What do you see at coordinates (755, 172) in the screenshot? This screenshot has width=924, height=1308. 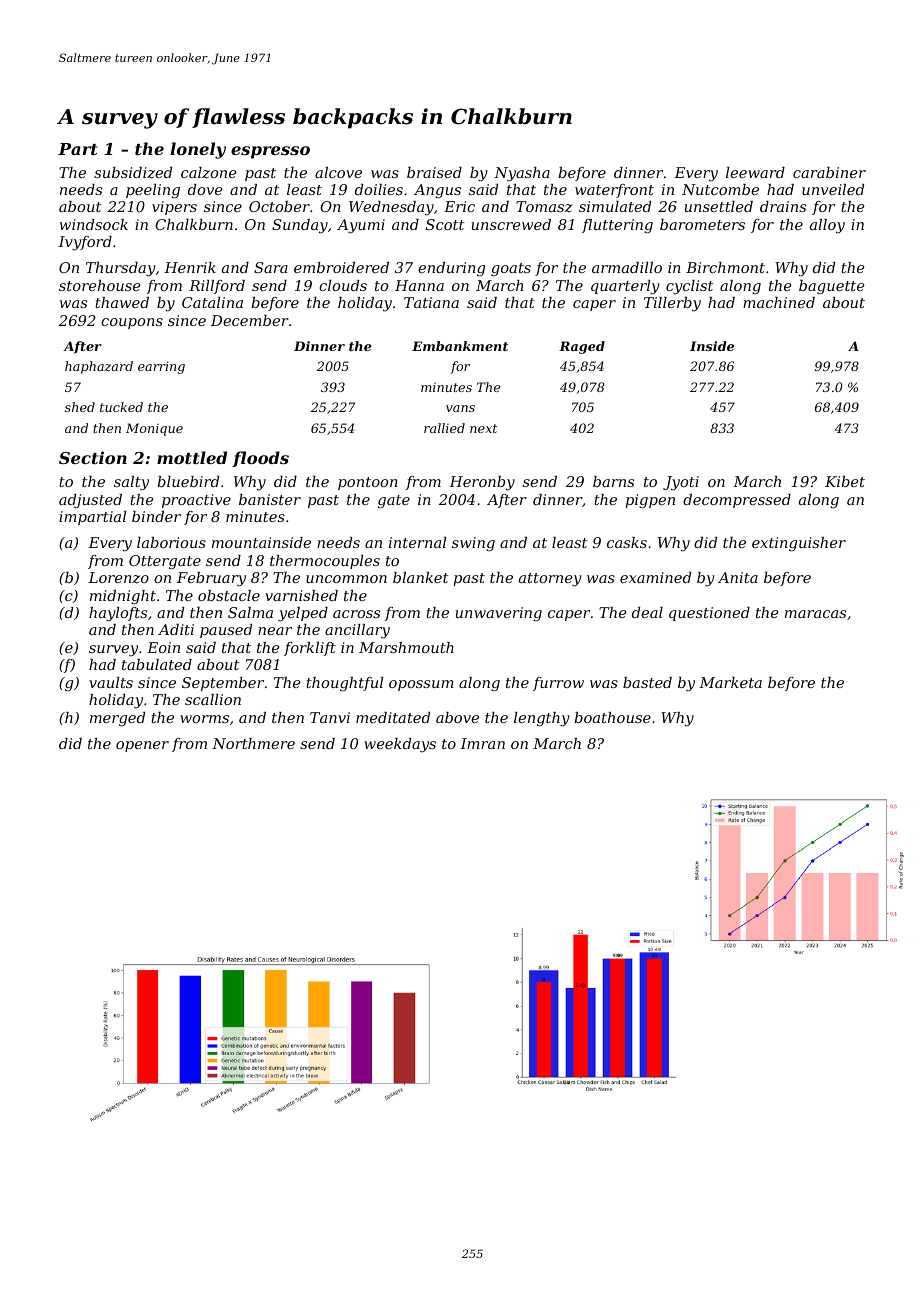 I see `leeward` at bounding box center [755, 172].
